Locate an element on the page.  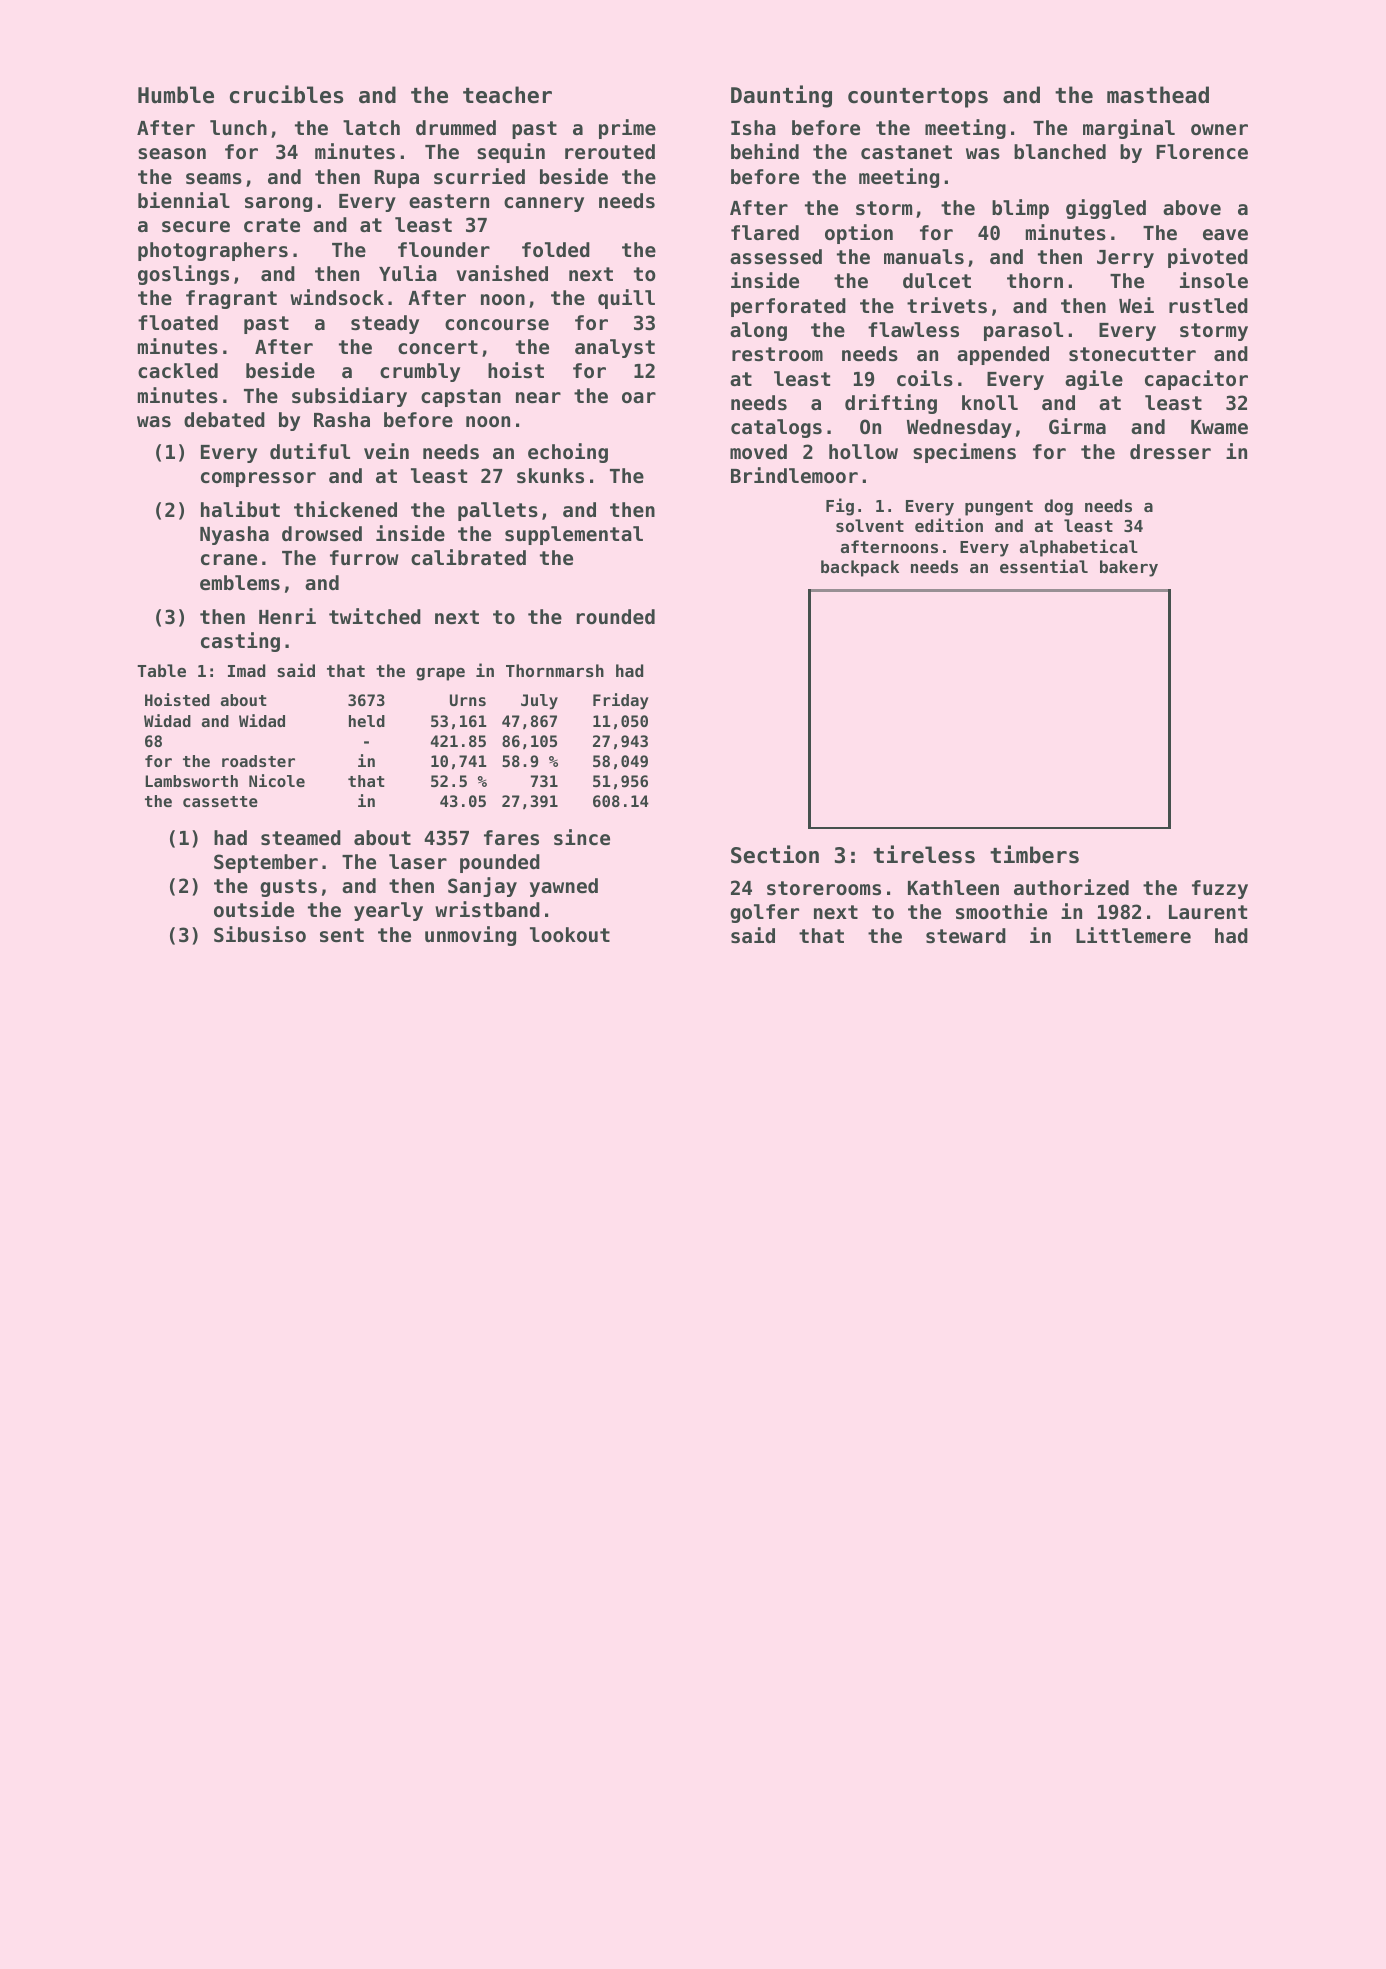
pallets is located at coordinates (498, 511).
